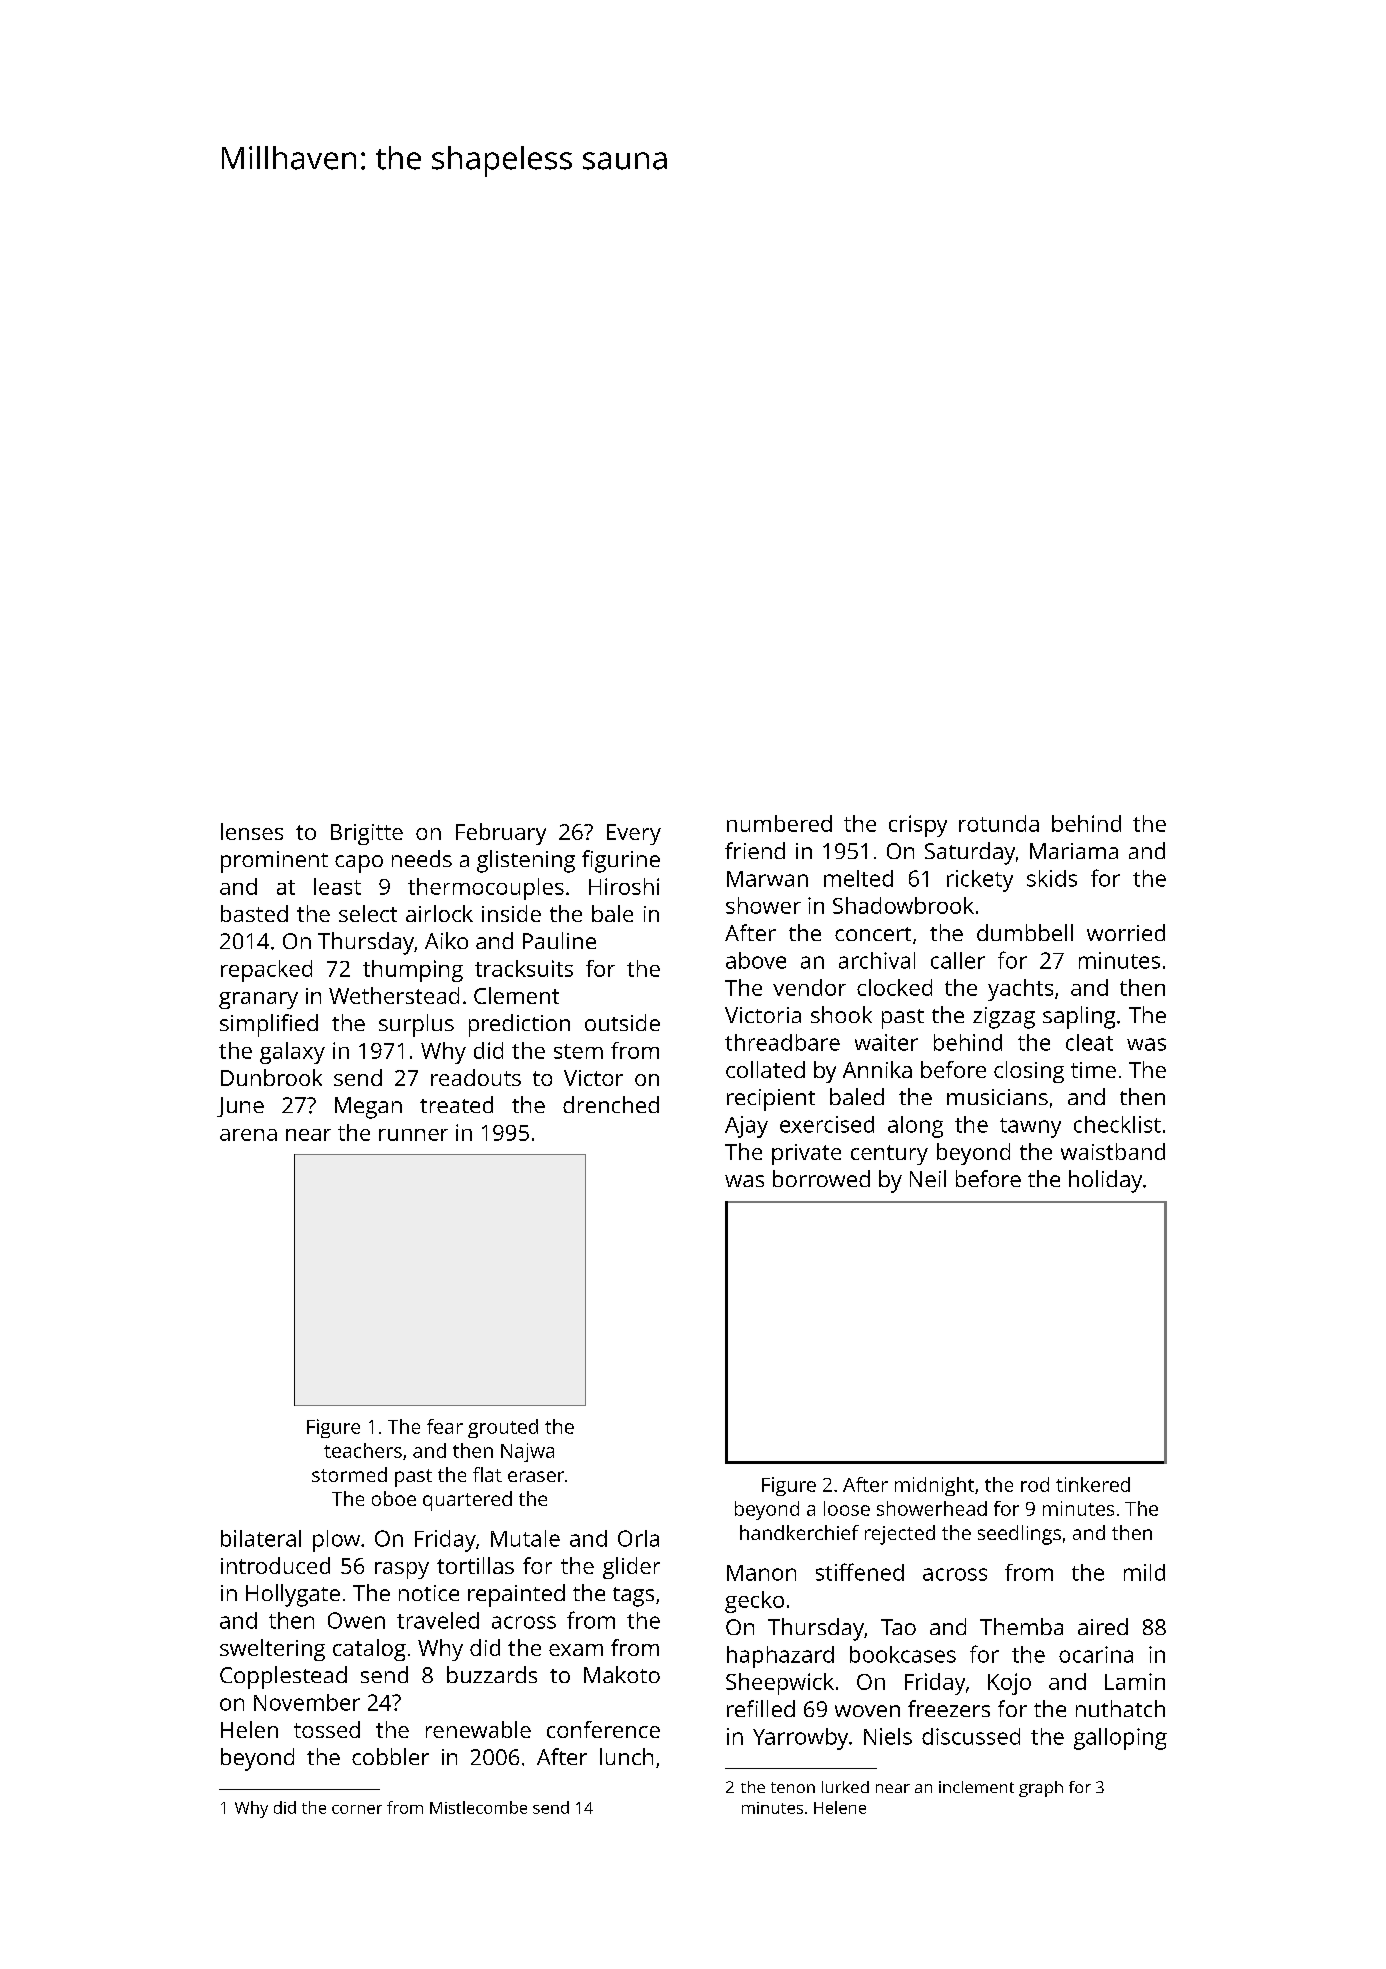 The height and width of the document is (1969, 1386). What do you see at coordinates (1126, 932) in the document?
I see `worried` at bounding box center [1126, 932].
